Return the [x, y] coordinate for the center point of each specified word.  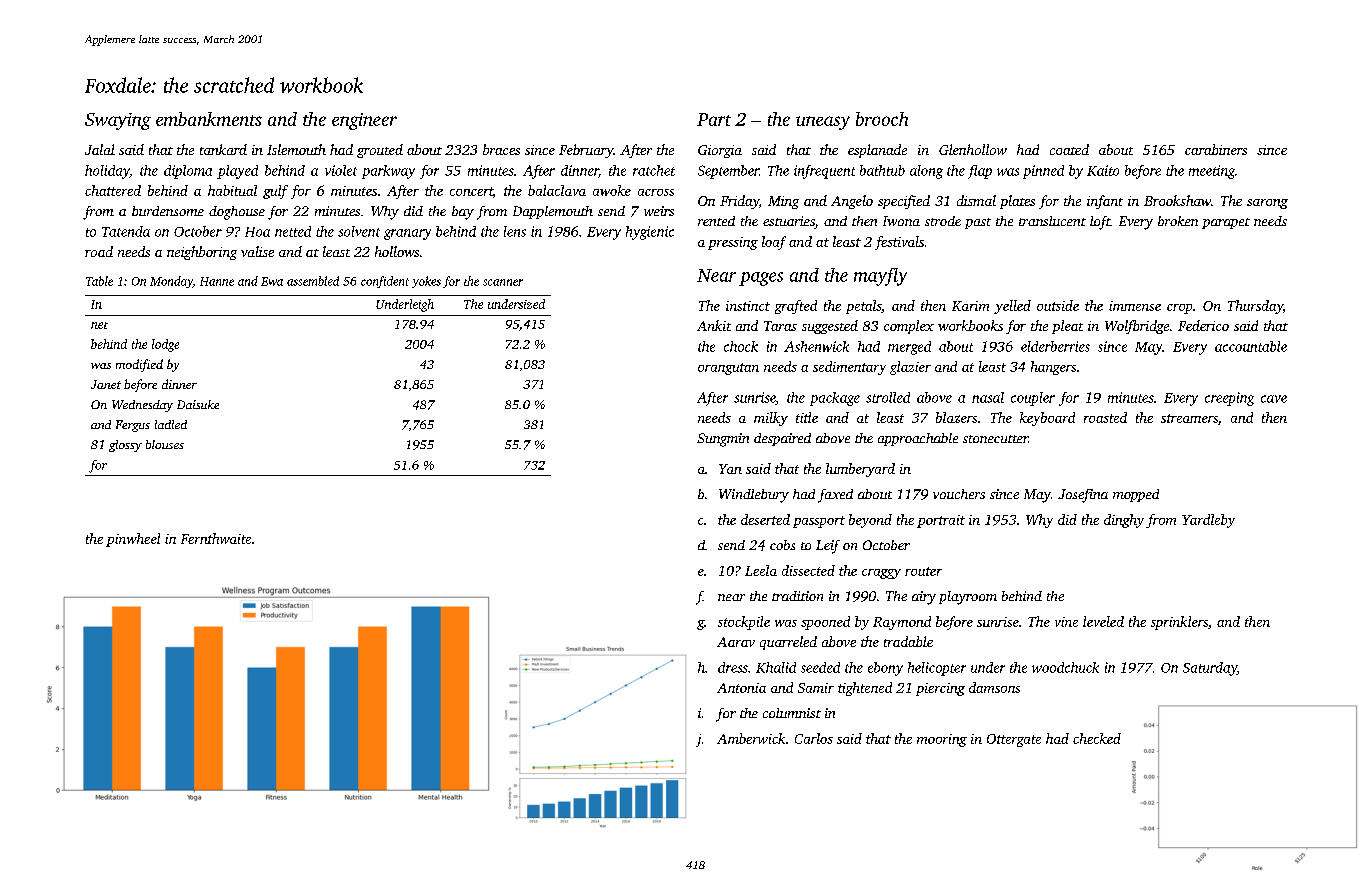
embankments [209, 119]
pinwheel [133, 540]
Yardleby [1208, 521]
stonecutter [995, 439]
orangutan [728, 369]
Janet [106, 384]
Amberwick [751, 738]
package [835, 399]
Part [714, 119]
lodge [165, 345]
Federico [1203, 325]
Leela [761, 570]
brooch [882, 119]
